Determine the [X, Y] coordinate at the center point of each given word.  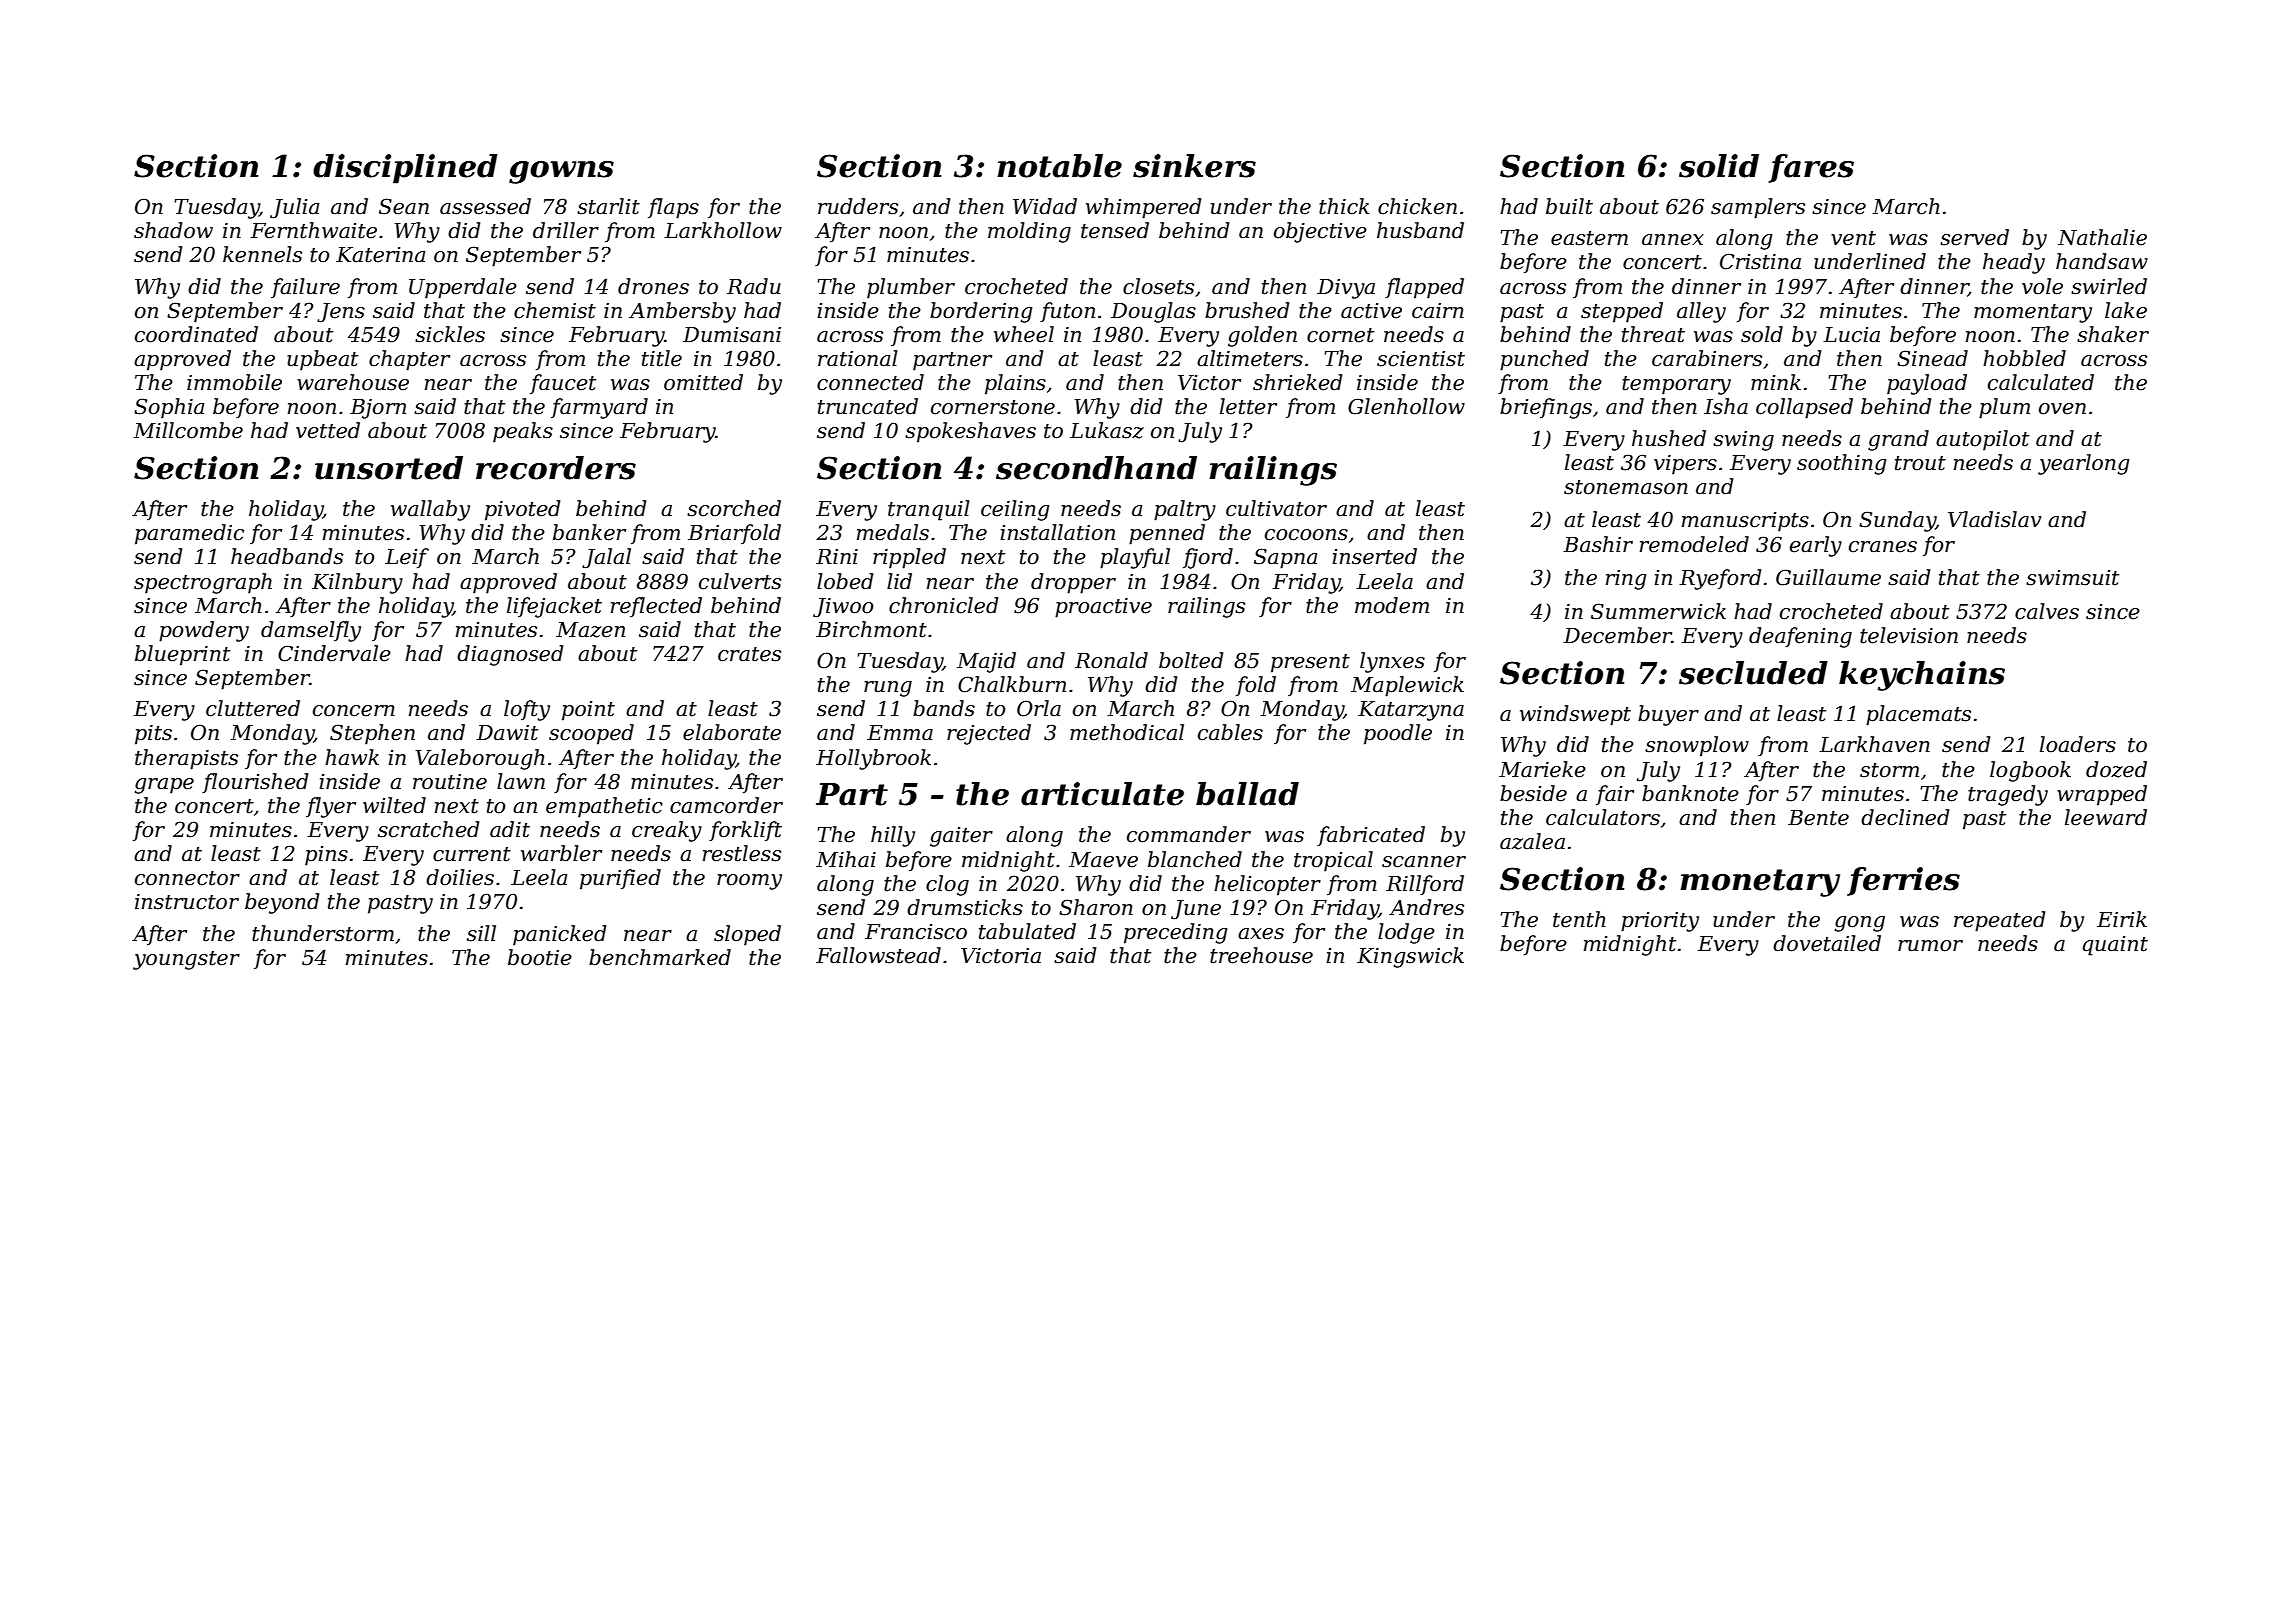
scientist [1421, 359]
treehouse [1261, 955]
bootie [540, 957]
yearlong [2083, 464]
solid [1719, 166]
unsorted [389, 468]
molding [1029, 232]
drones [653, 286]
